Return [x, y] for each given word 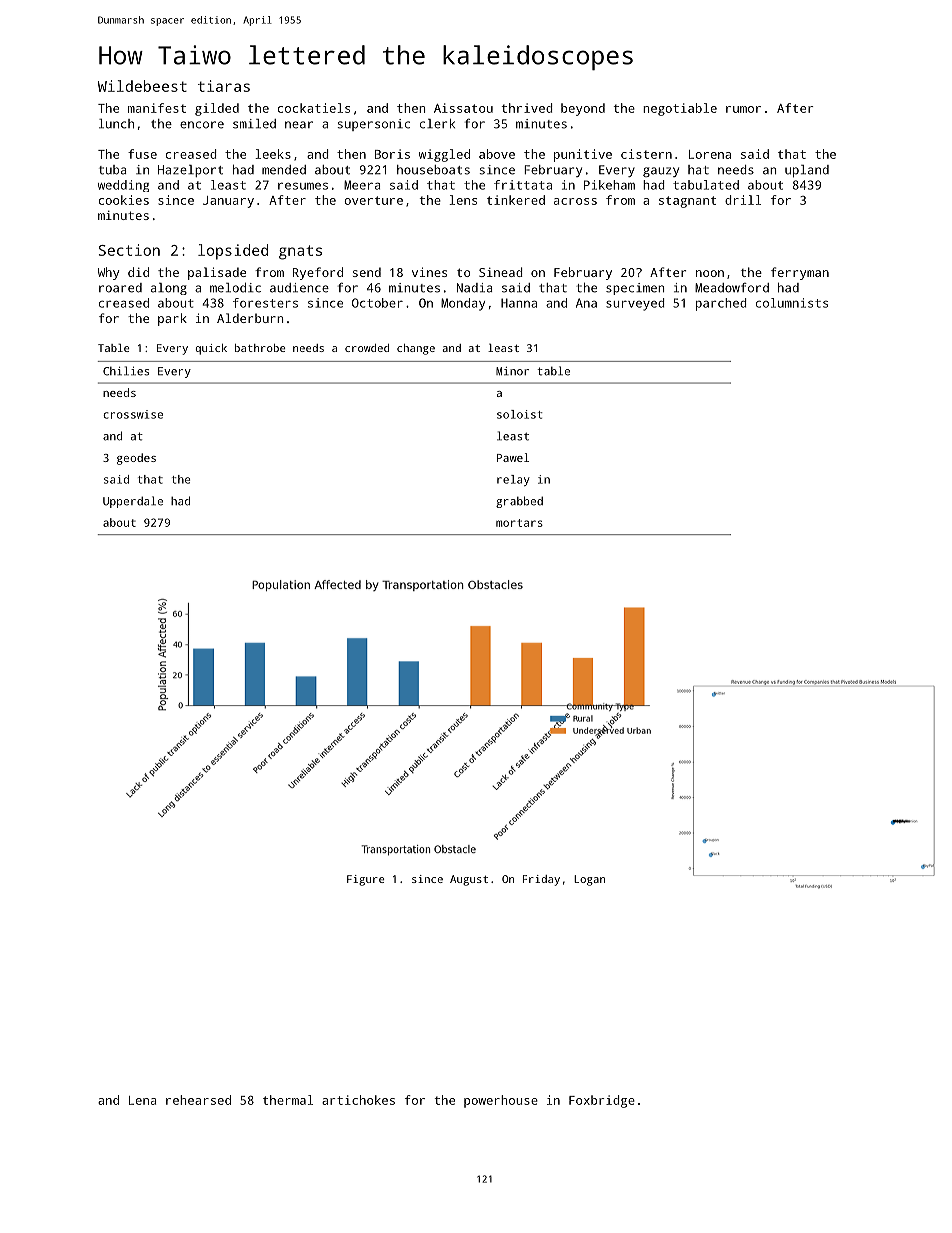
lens [463, 200]
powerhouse [501, 1101]
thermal [288, 1100]
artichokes [358, 1100]
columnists [792, 303]
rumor [743, 109]
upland [807, 171]
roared [120, 288]
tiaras [224, 86]
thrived [527, 108]
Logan [589, 880]
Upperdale [133, 502]
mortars [519, 523]
